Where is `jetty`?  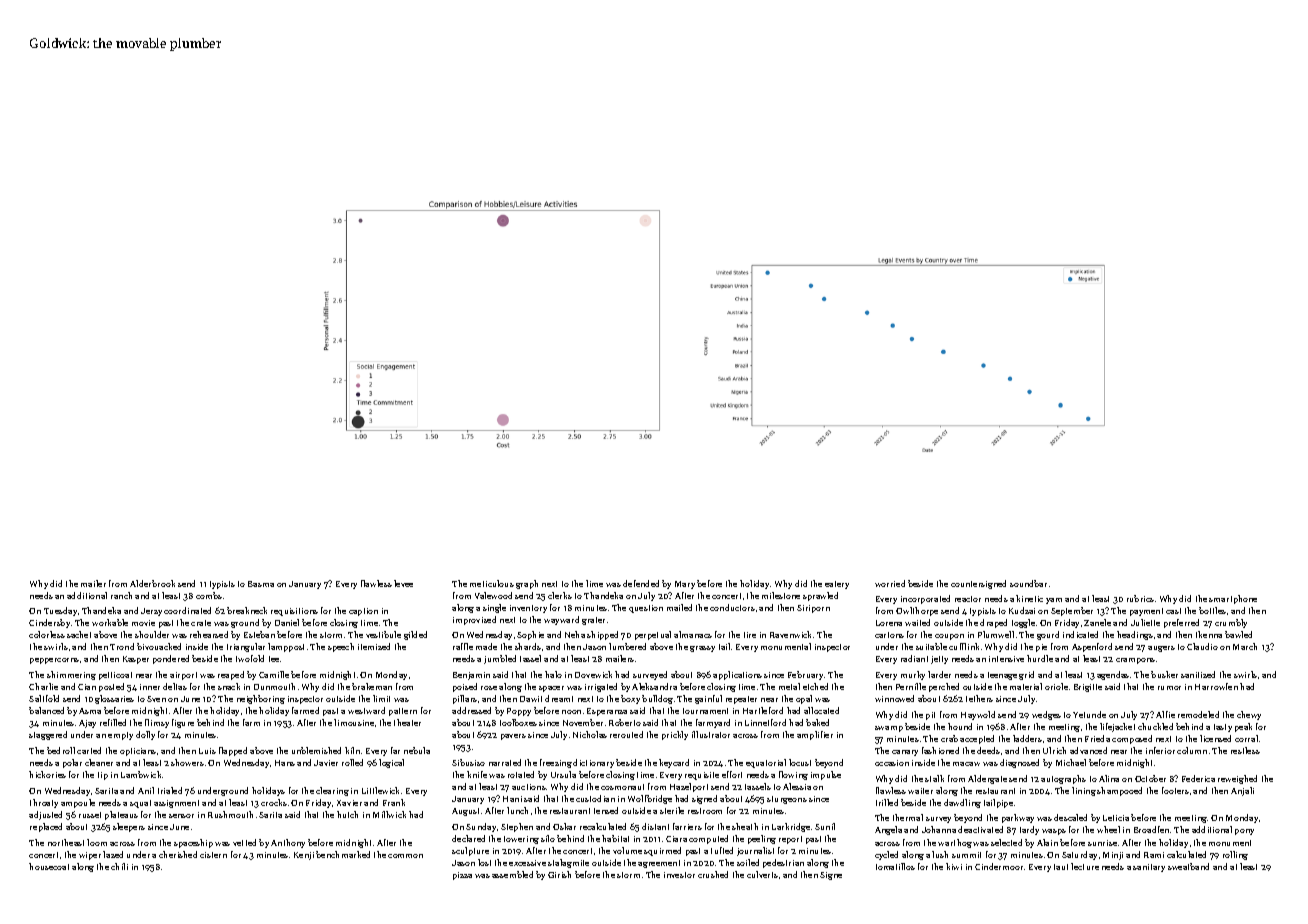 jetty is located at coordinates (939, 660).
